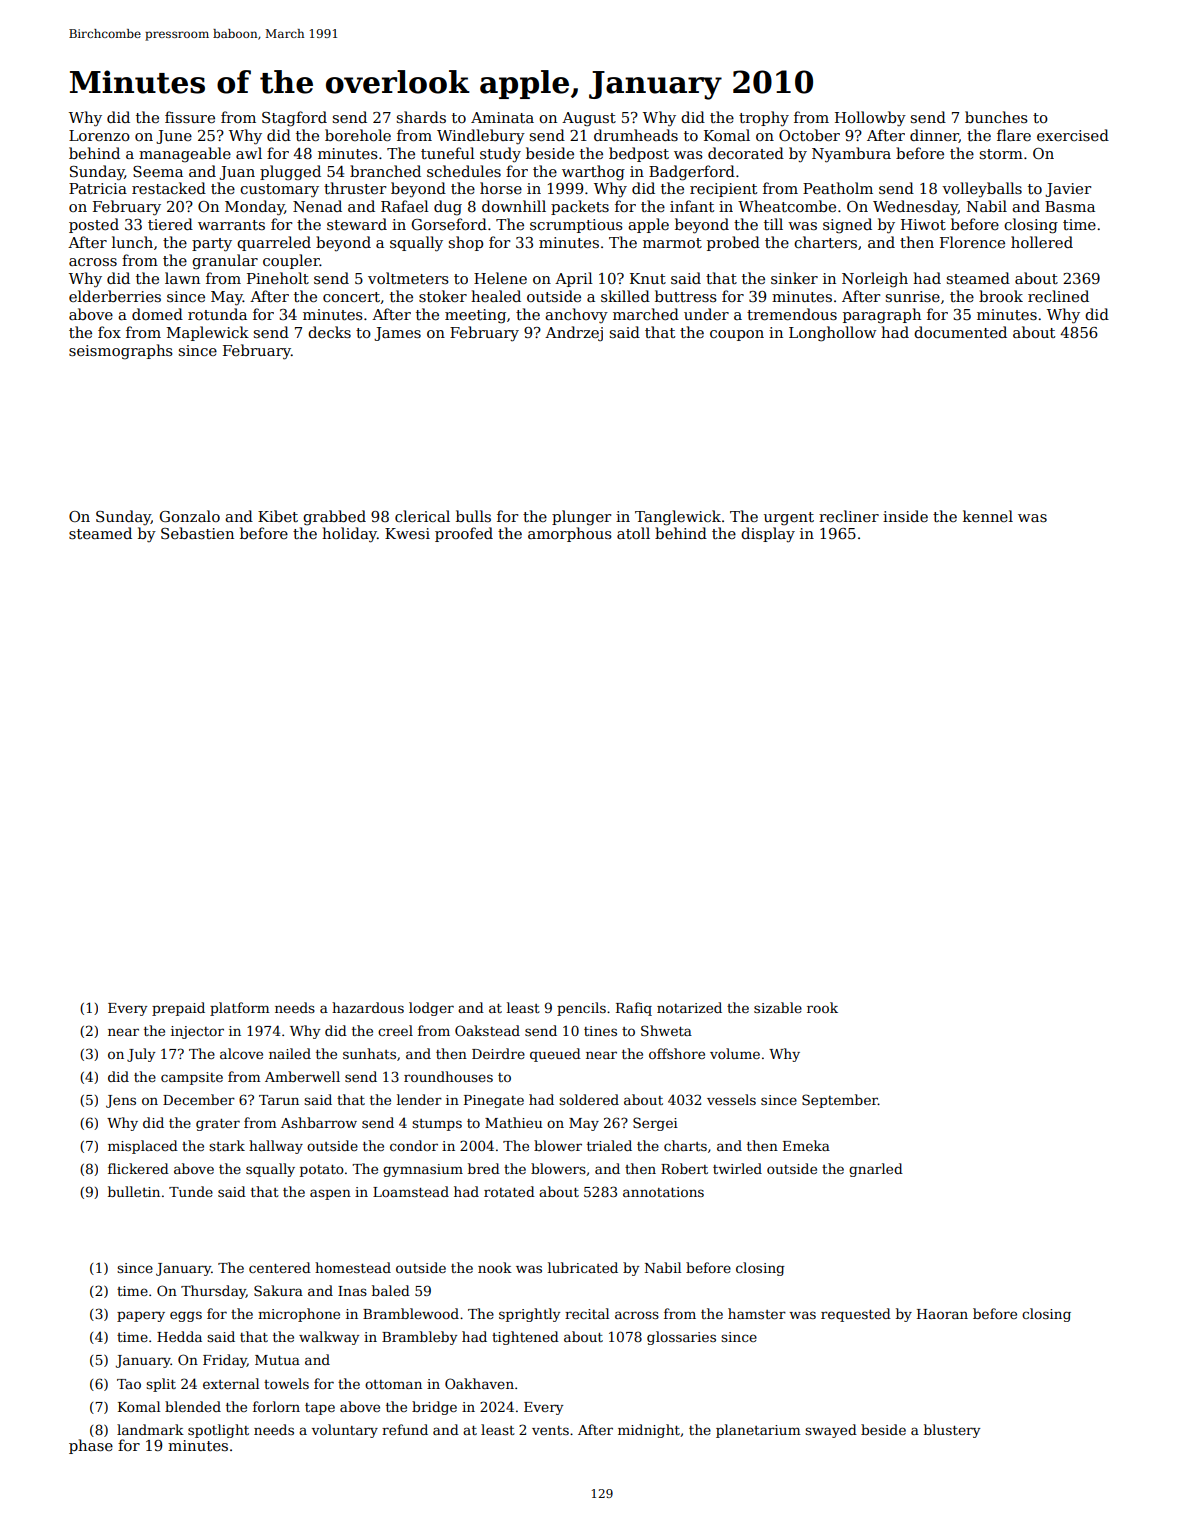 The image size is (1181, 1528). What do you see at coordinates (225, 1361) in the screenshot?
I see `Friday` at bounding box center [225, 1361].
